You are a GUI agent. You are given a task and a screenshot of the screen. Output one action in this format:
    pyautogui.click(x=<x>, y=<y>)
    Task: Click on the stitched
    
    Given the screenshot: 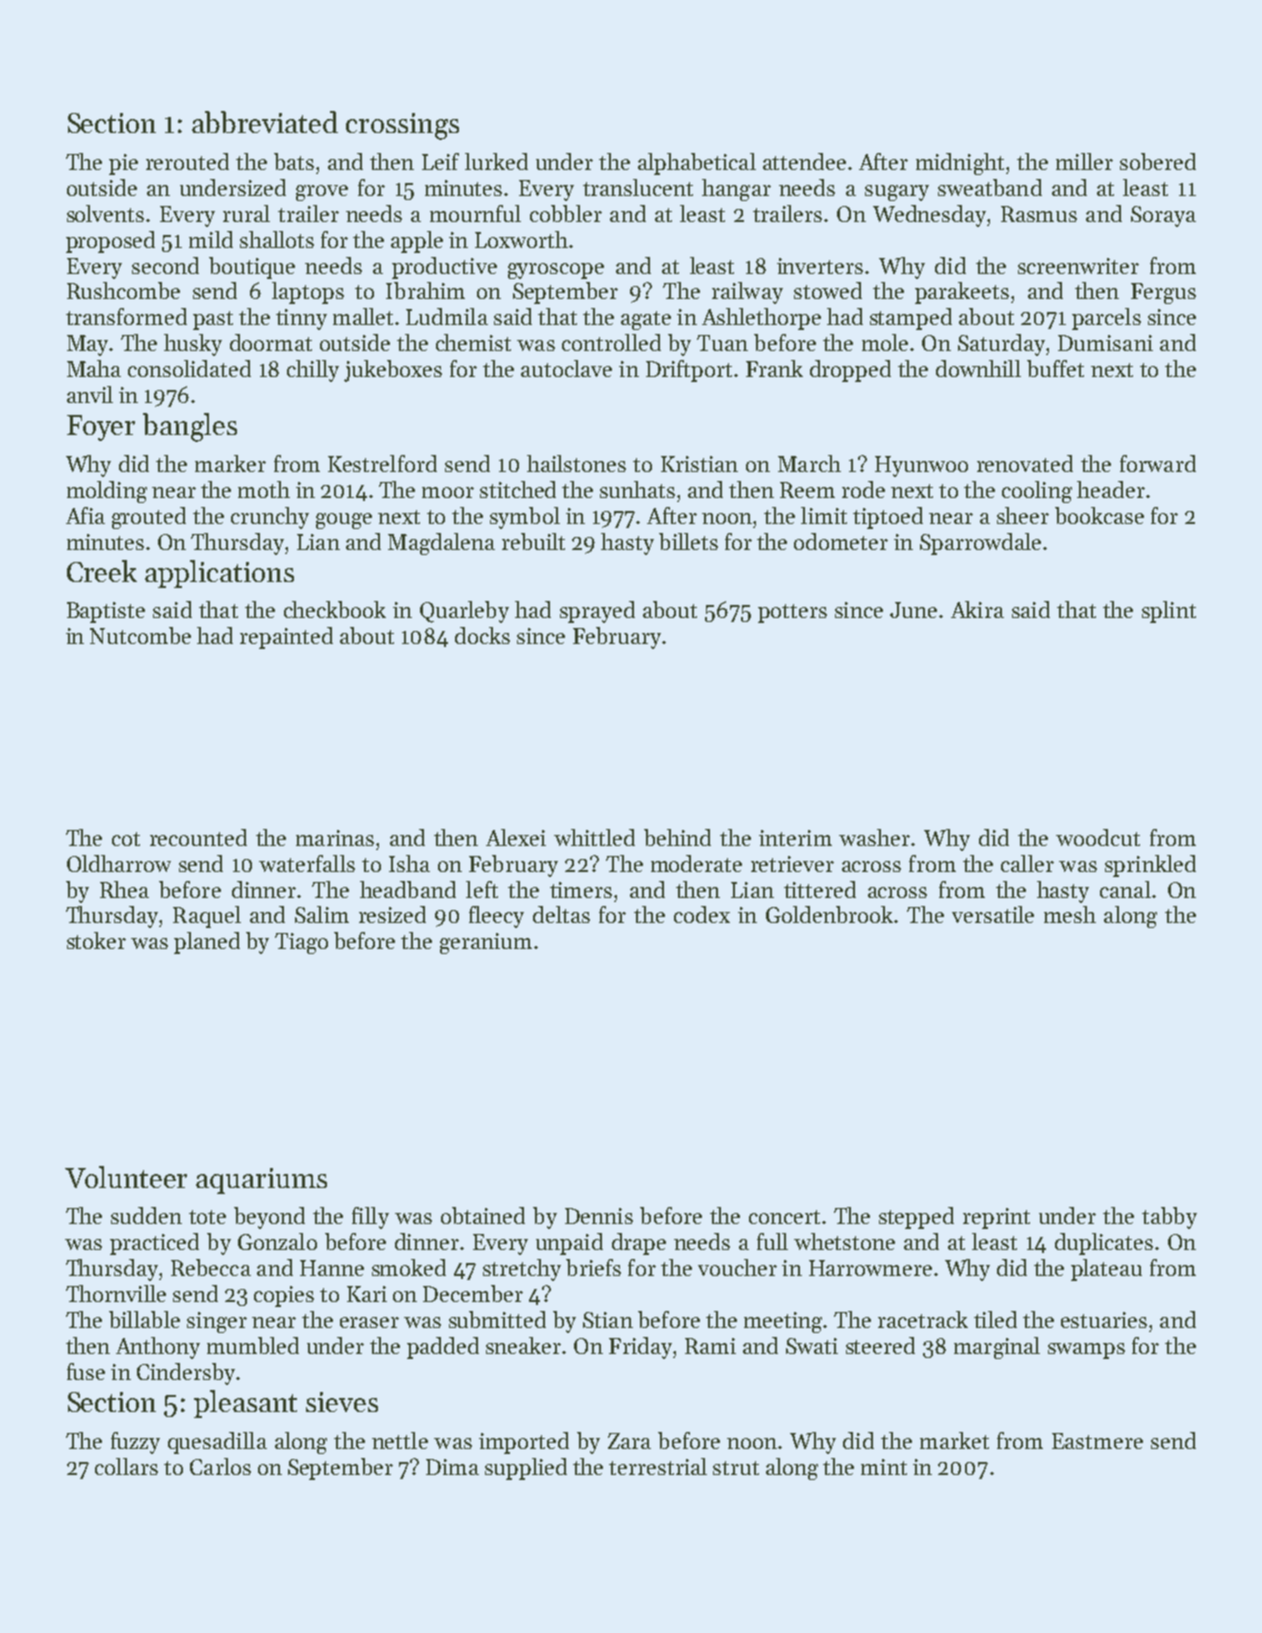 What is the action you would take?
    pyautogui.click(x=518, y=489)
